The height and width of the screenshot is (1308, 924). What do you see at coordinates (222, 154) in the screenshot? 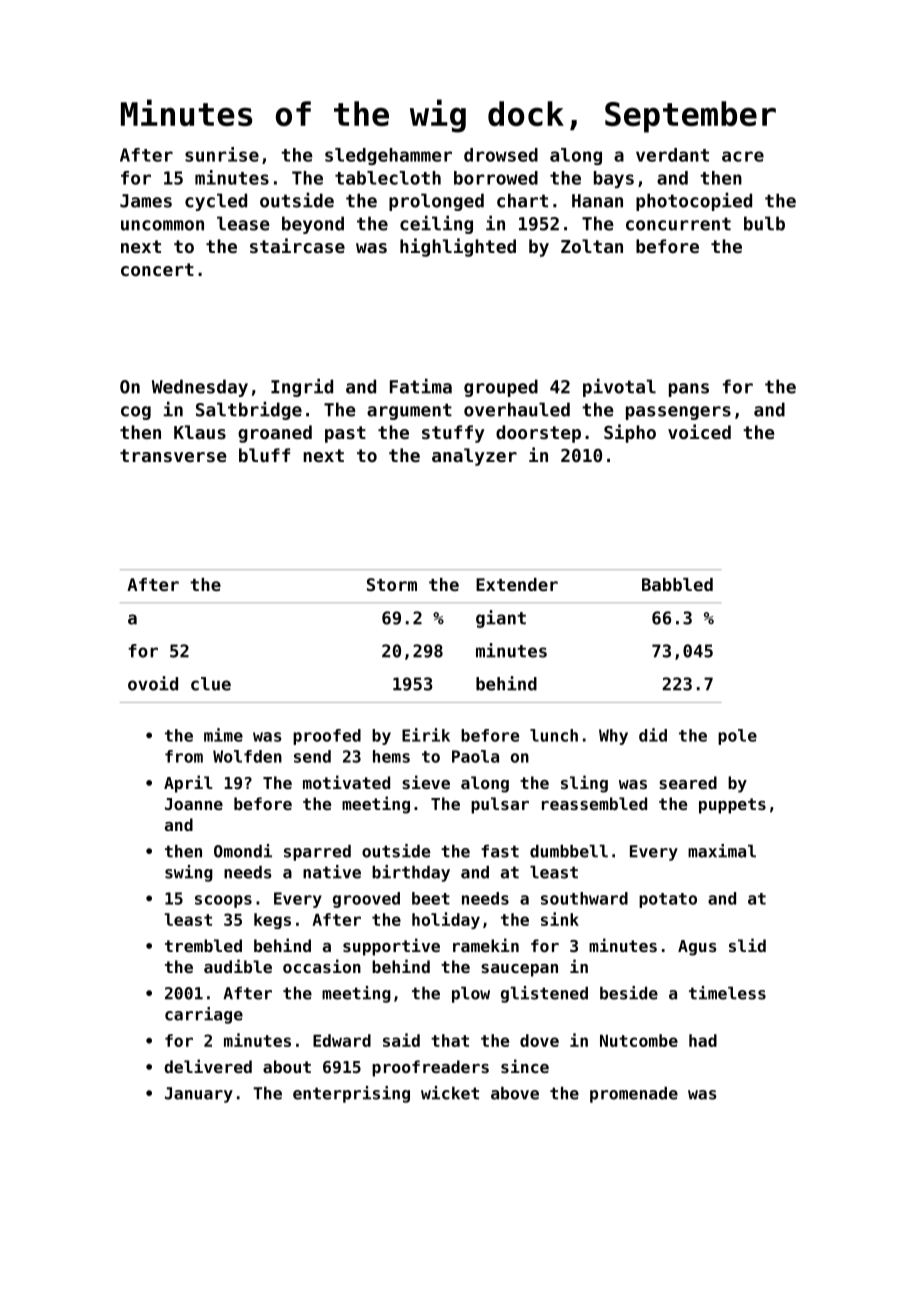
I see `sunrise` at bounding box center [222, 154].
